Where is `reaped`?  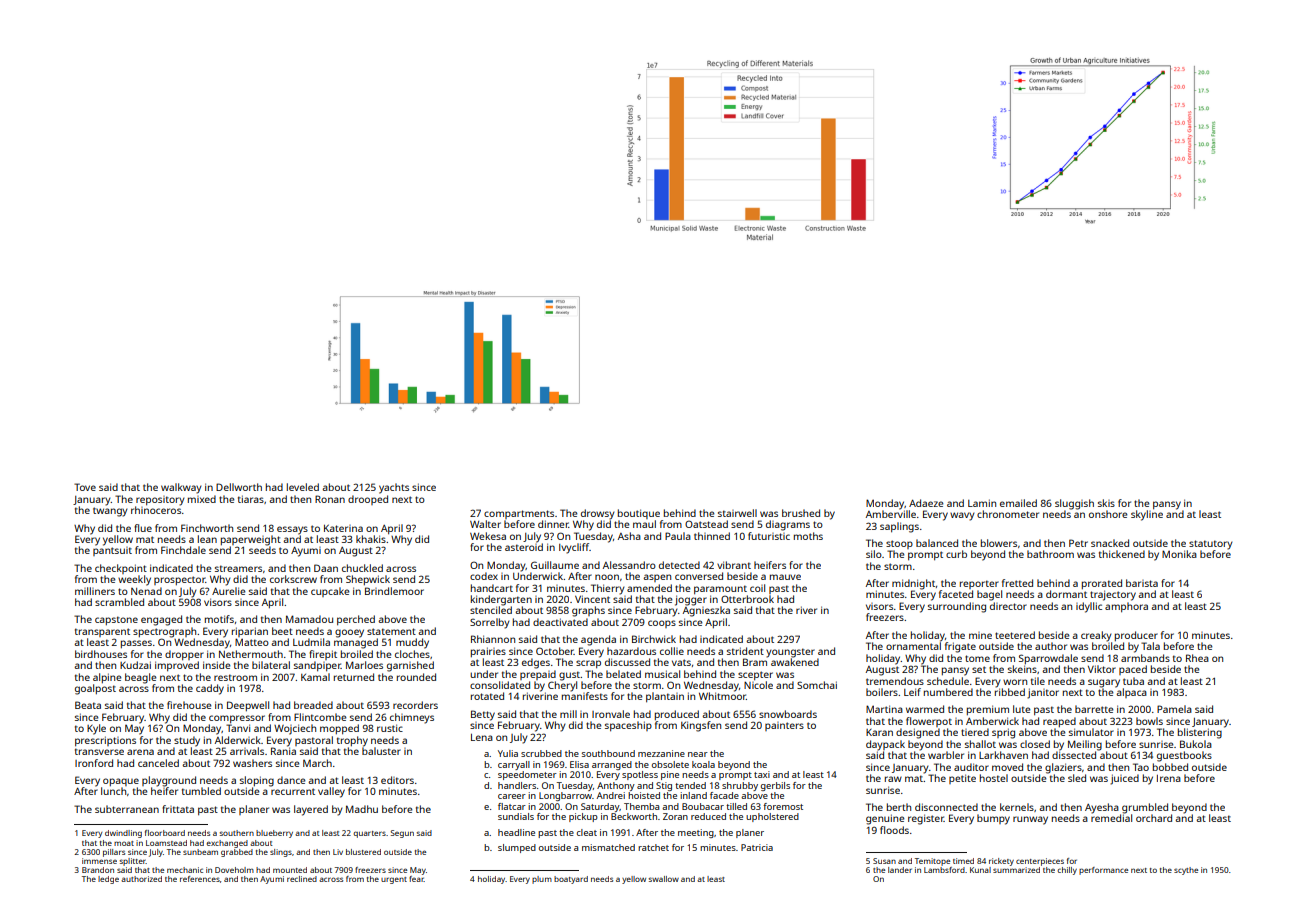
reaped is located at coordinates (1059, 722).
